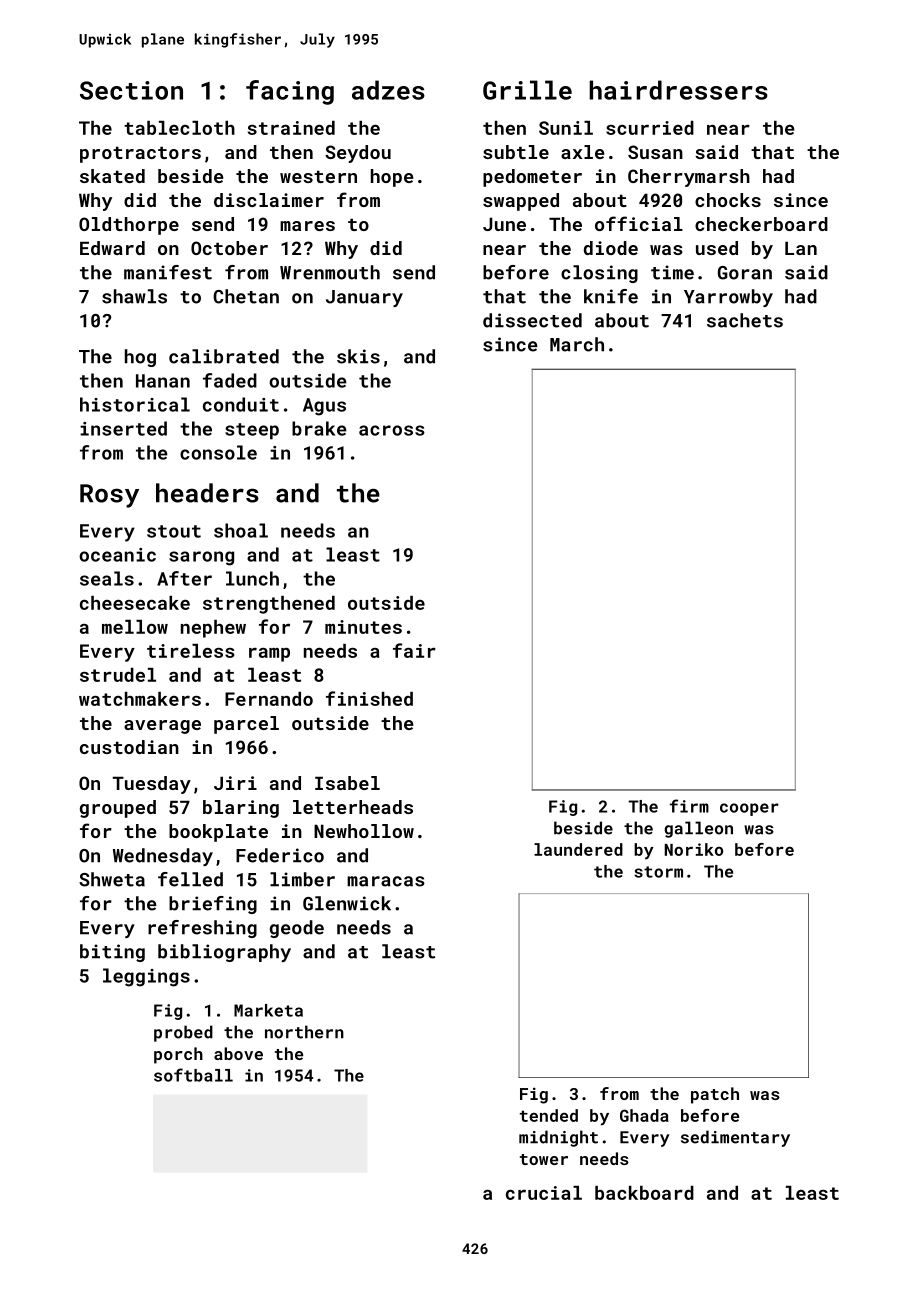 The width and height of the screenshot is (924, 1308). I want to click on crucial, so click(544, 1193).
